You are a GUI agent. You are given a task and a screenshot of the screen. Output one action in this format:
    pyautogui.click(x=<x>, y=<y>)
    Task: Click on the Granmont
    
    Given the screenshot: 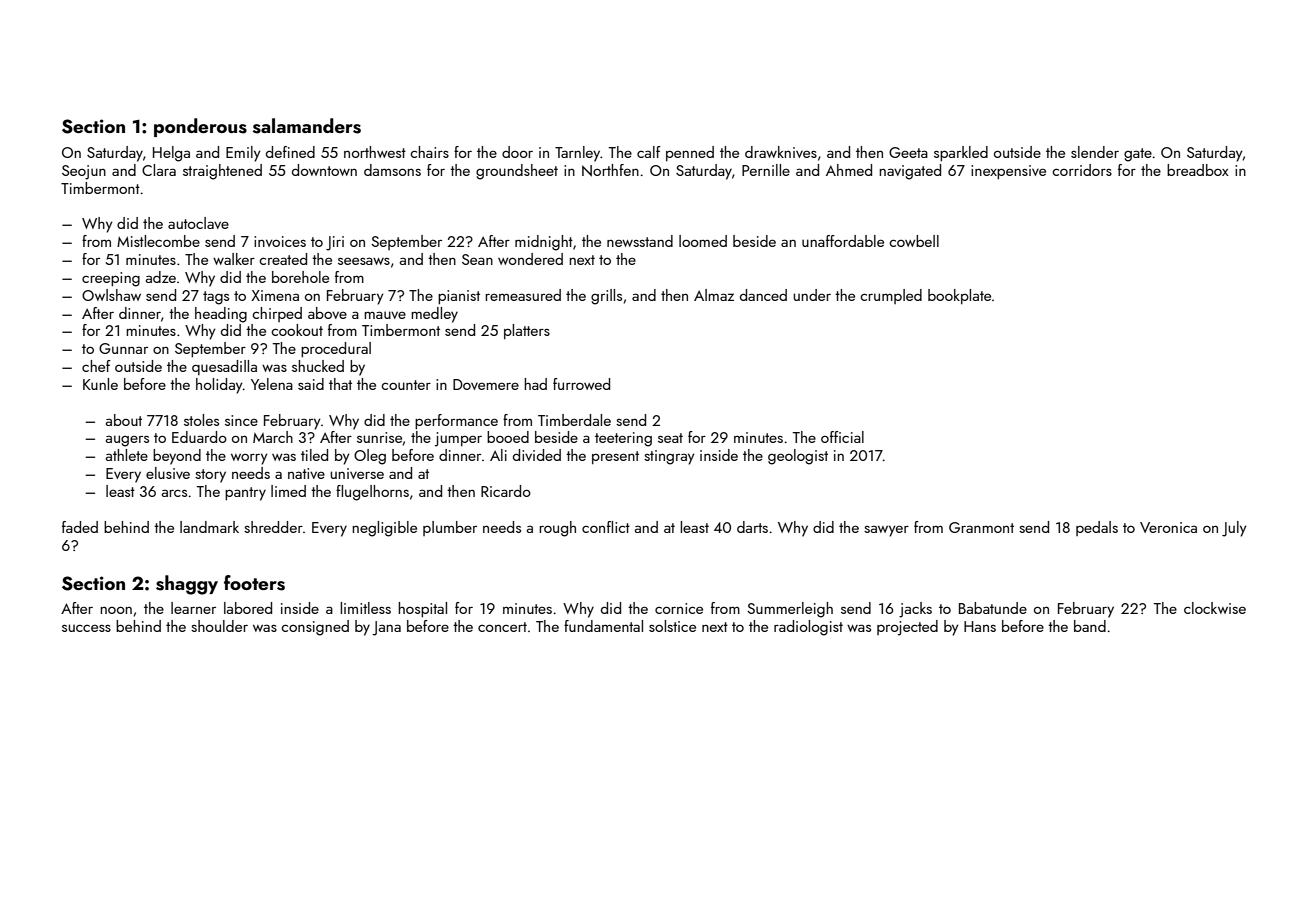 What is the action you would take?
    pyautogui.click(x=981, y=527)
